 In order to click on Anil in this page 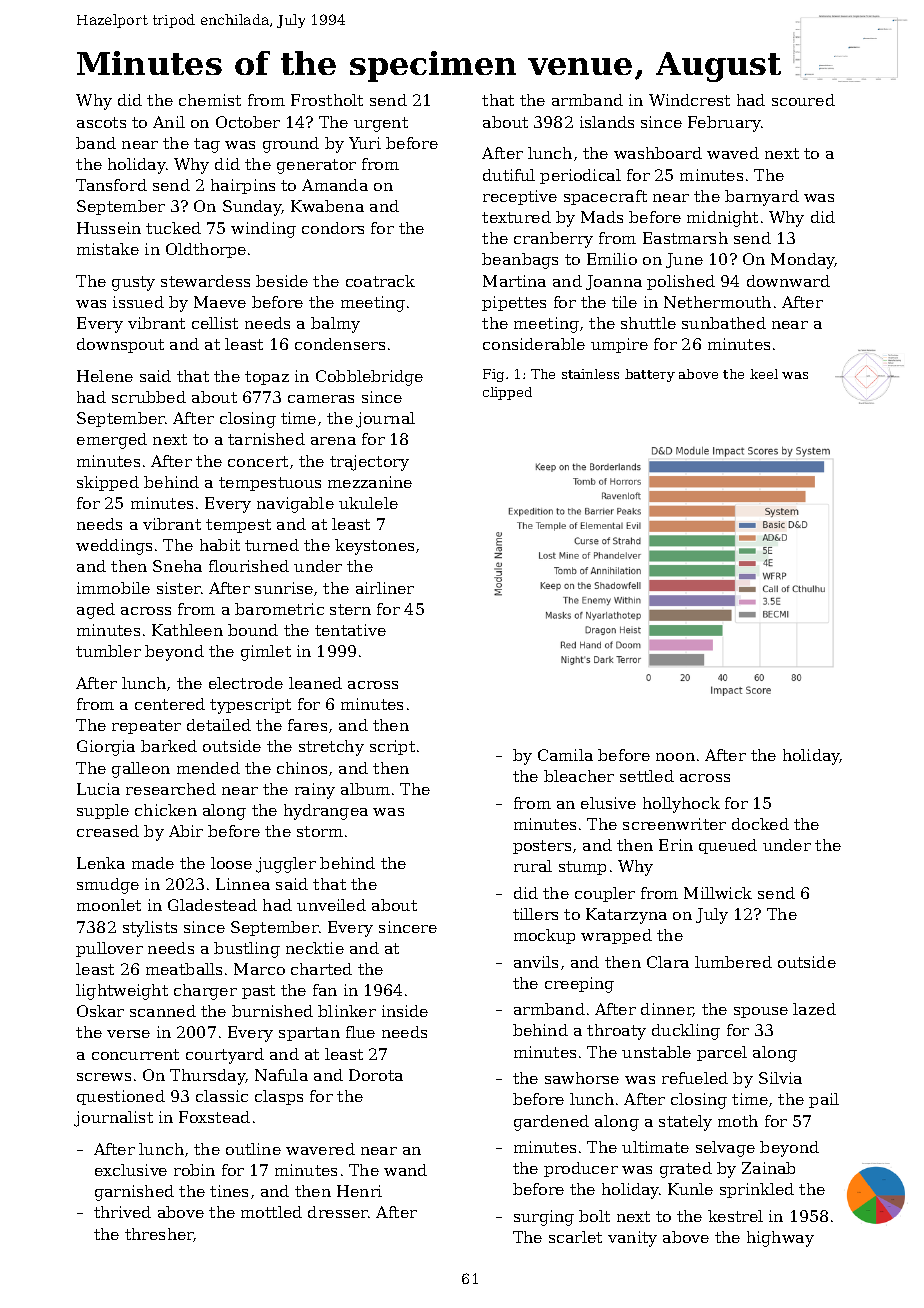, I will do `click(169, 122)`.
